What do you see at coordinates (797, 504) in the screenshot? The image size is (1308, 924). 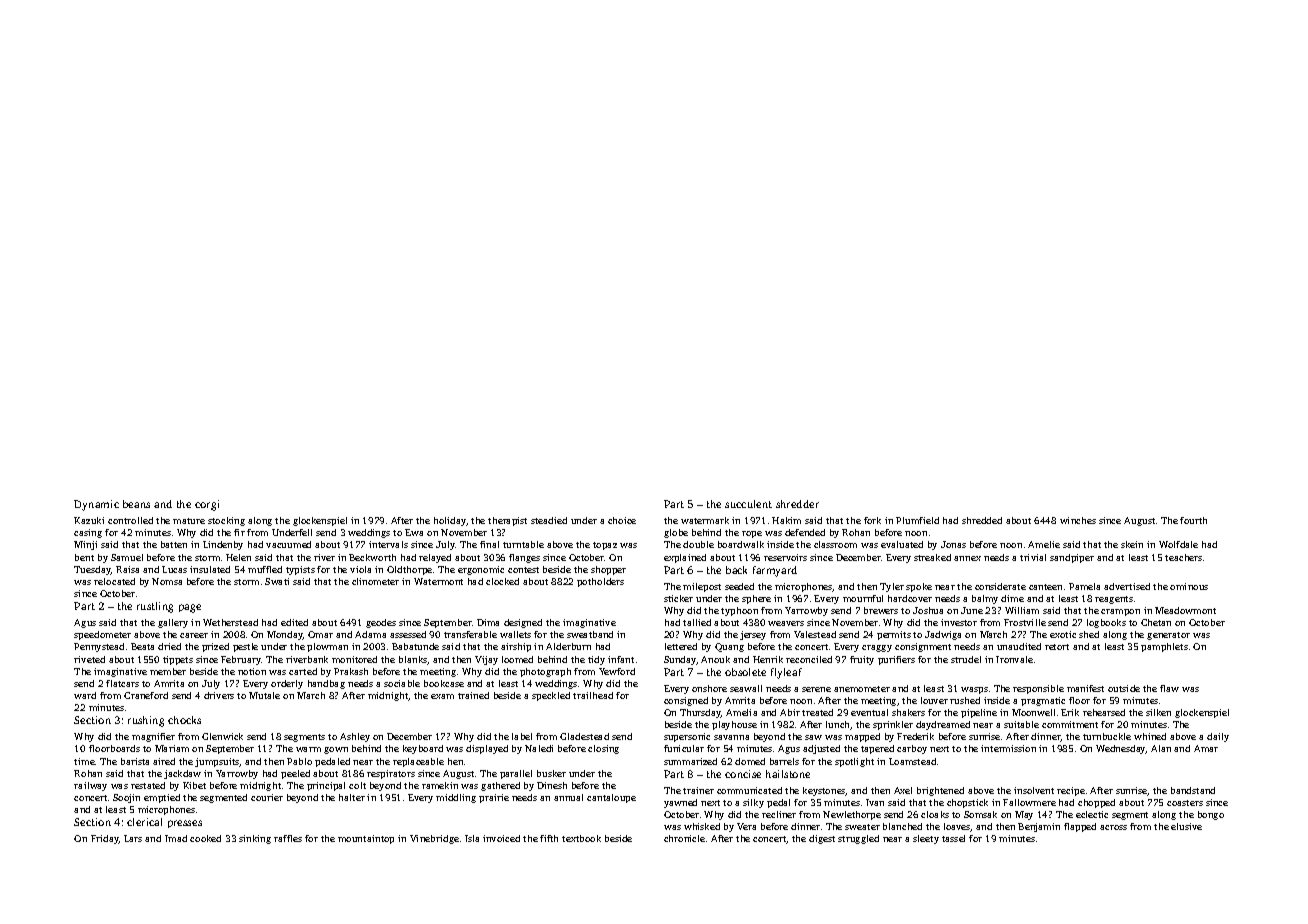 I see `shredder` at bounding box center [797, 504].
